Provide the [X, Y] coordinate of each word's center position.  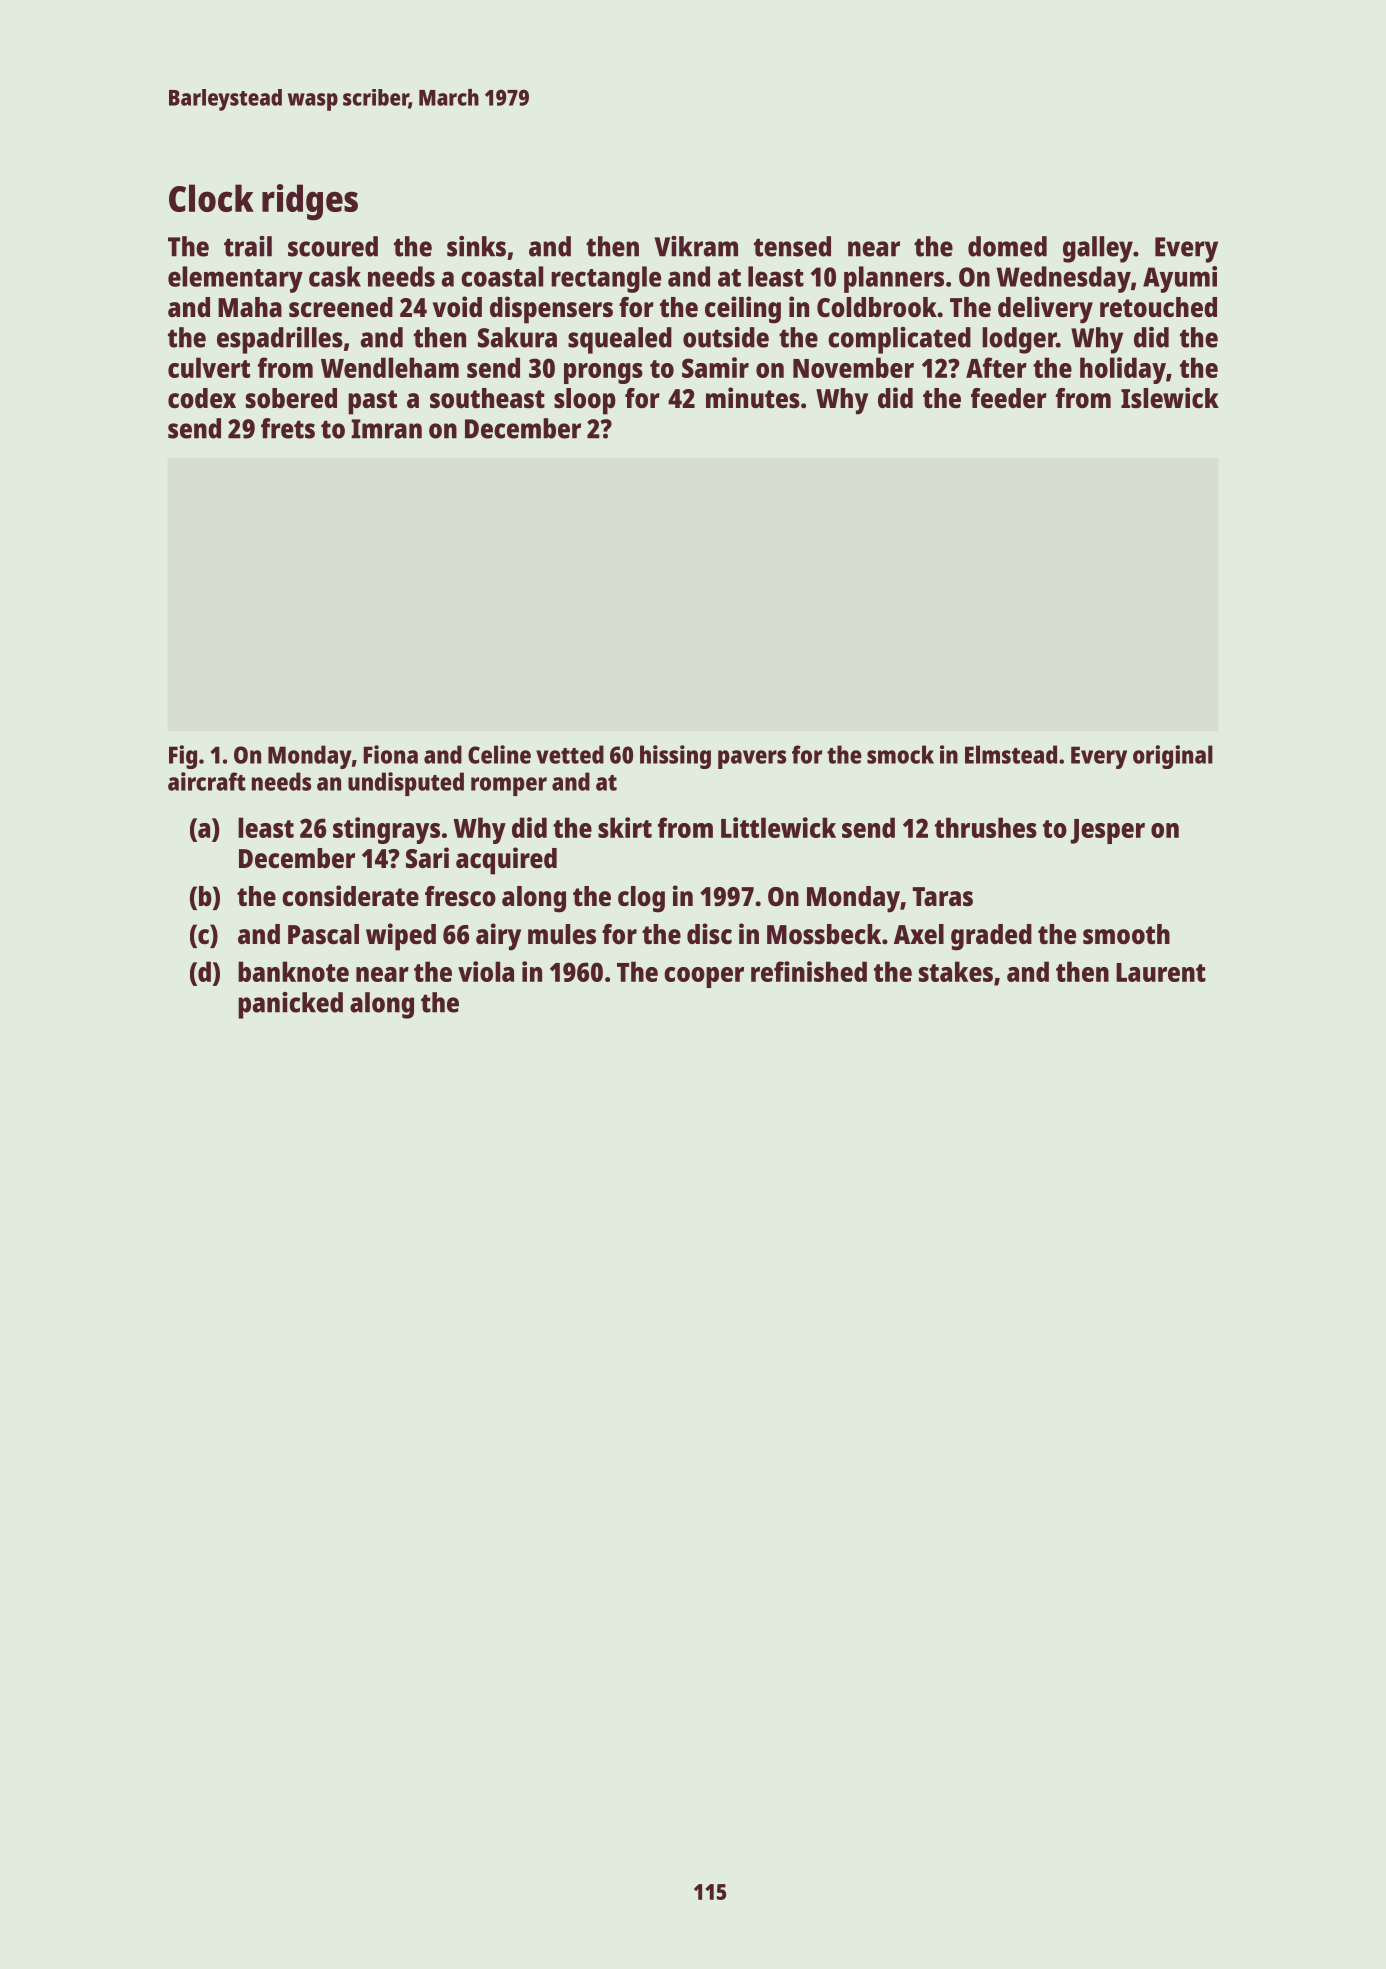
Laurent [1161, 972]
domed [1007, 246]
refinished [809, 971]
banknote [293, 971]
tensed [792, 246]
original [1173, 757]
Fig [183, 757]
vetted [570, 754]
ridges [310, 202]
